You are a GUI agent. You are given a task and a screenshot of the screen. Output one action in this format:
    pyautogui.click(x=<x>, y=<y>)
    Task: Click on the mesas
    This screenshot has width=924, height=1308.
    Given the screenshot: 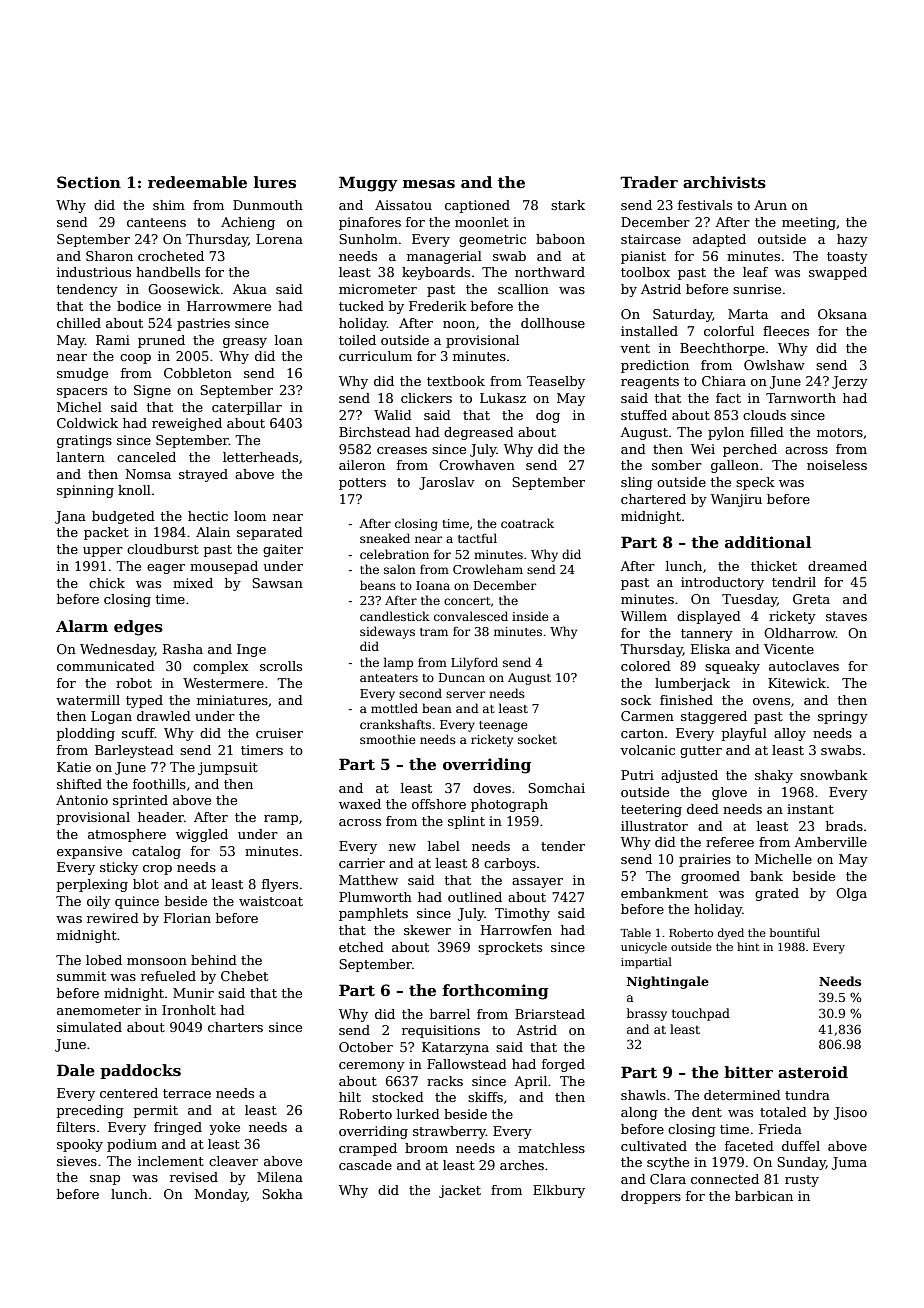 What is the action you would take?
    pyautogui.click(x=429, y=184)
